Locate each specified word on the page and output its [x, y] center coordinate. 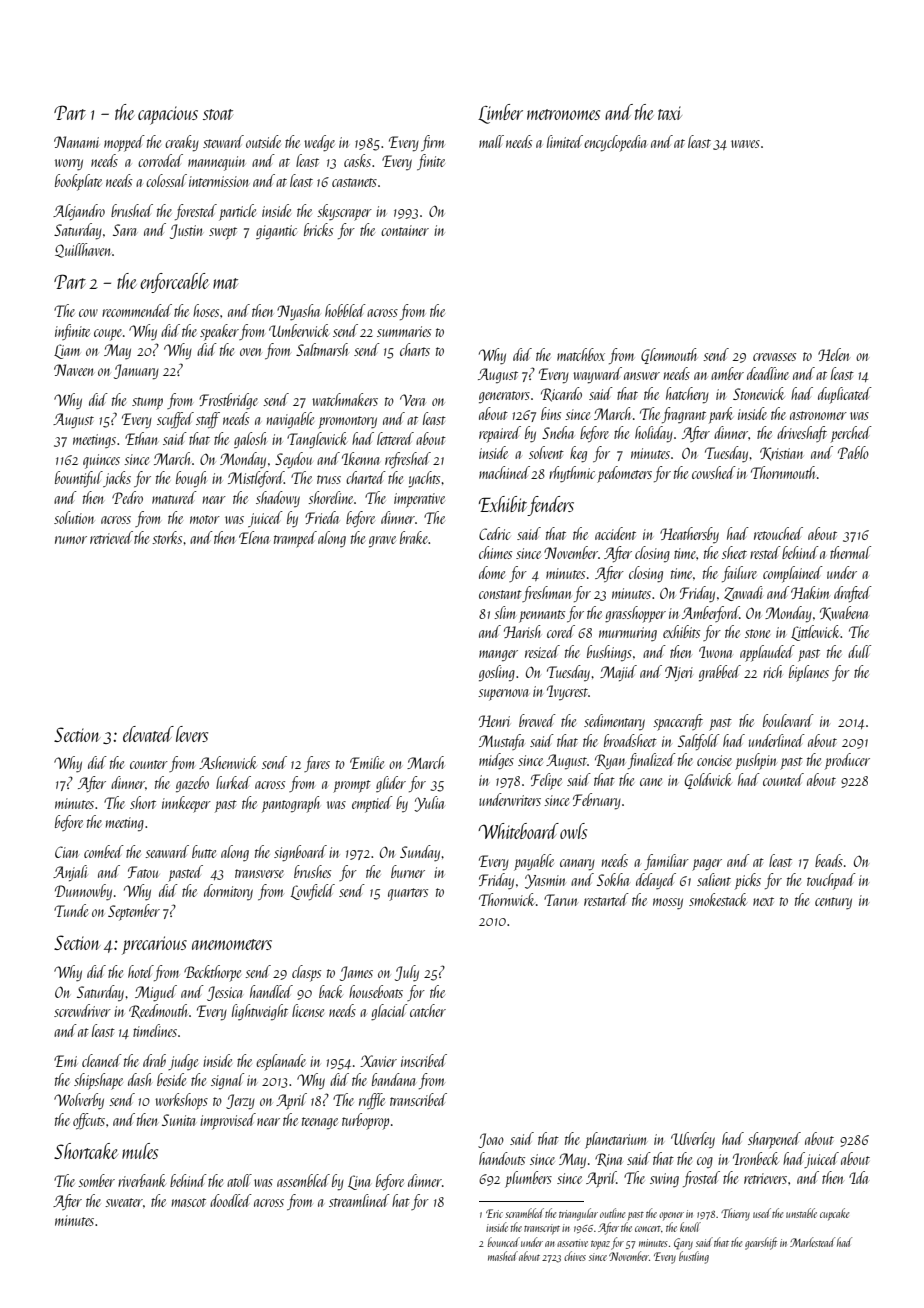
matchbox [581, 354]
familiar [666, 862]
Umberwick [299, 330]
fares [317, 764]
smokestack [718, 899]
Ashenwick [228, 762]
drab [154, 1060]
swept [223, 233]
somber [96, 1180]
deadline [768, 373]
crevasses [774, 357]
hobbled [345, 310]
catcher [428, 1010]
